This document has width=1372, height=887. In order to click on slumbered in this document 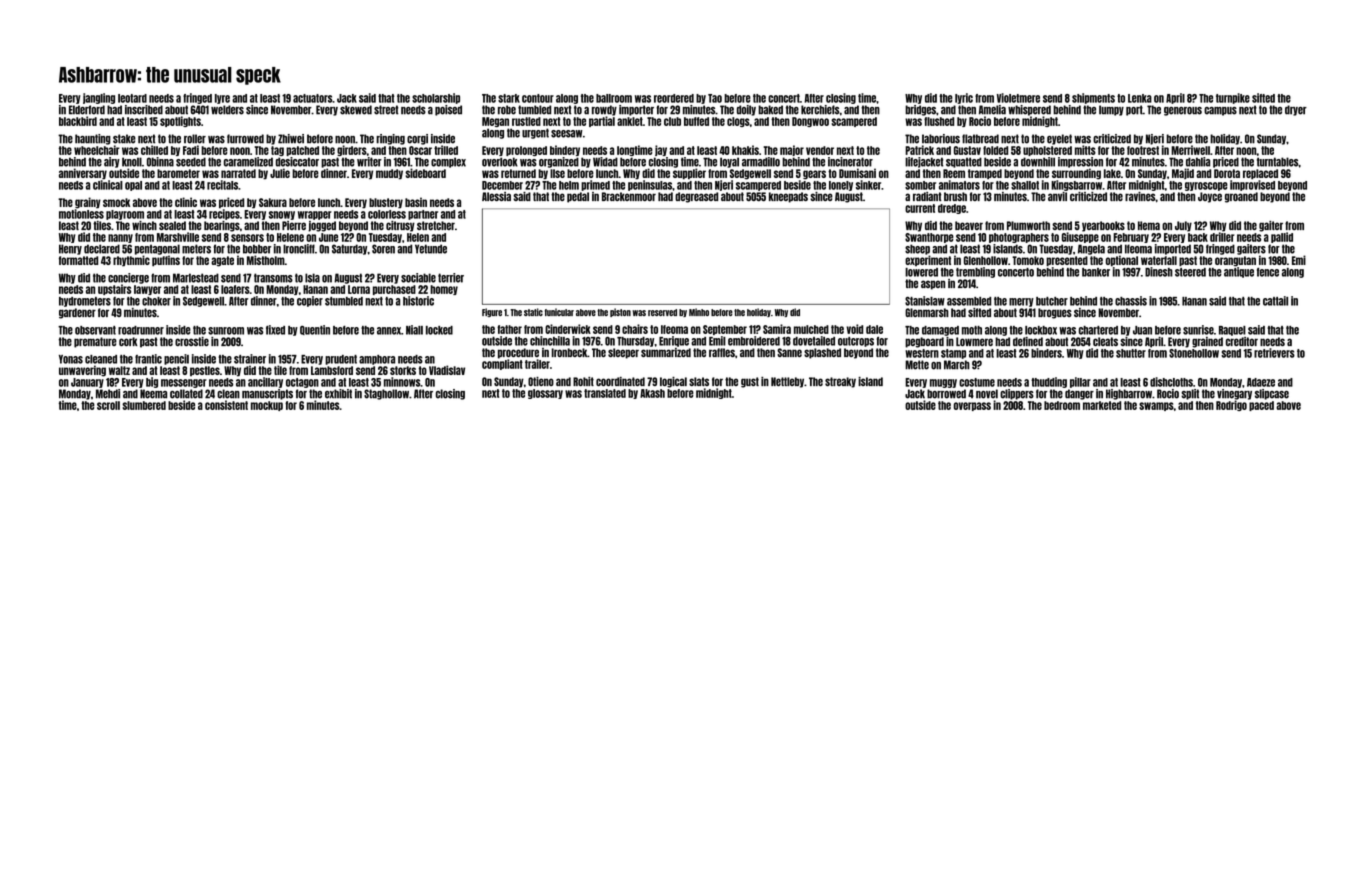, I will do `click(144, 405)`.
